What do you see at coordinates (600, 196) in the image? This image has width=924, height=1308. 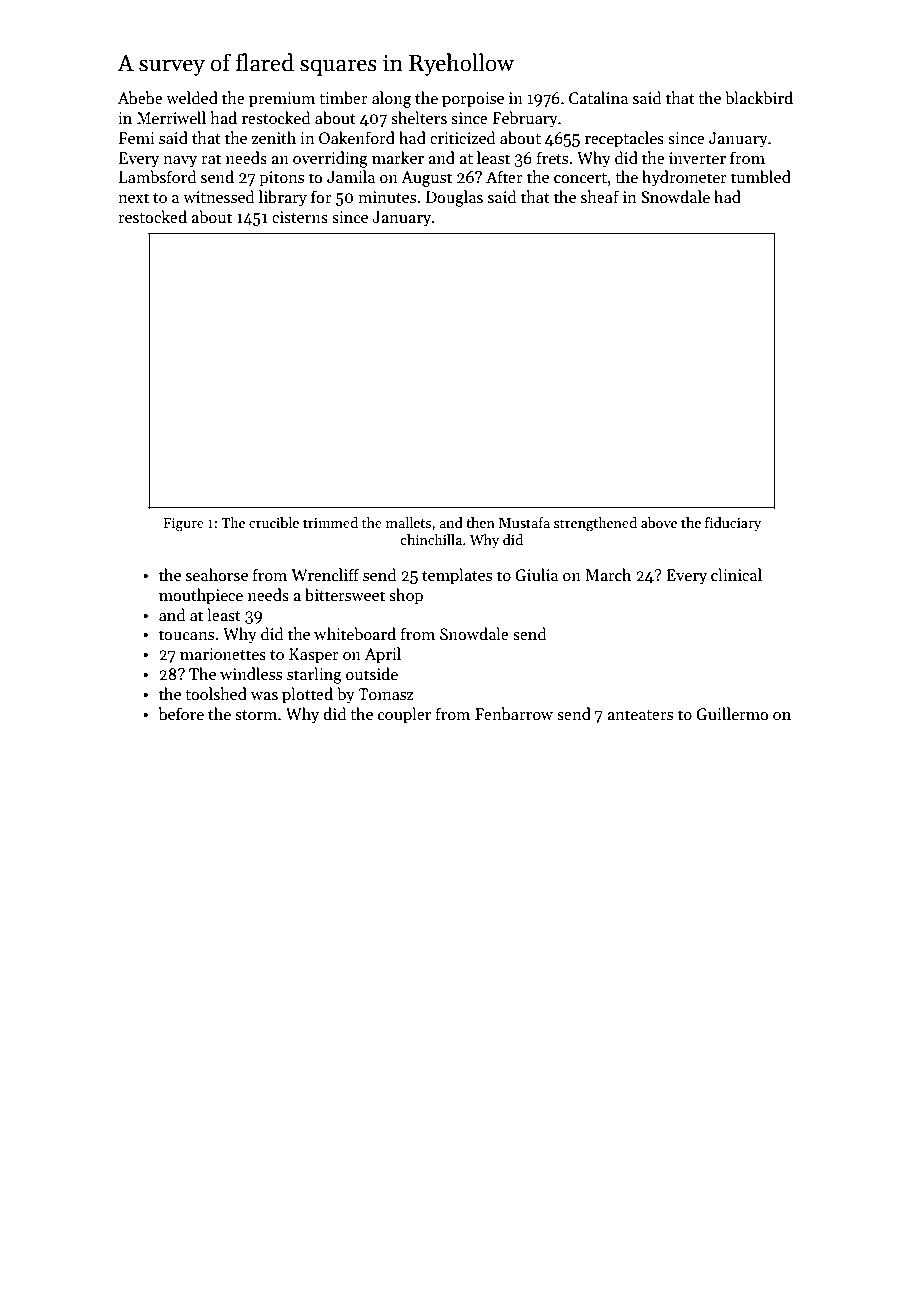 I see `sheaf` at bounding box center [600, 196].
